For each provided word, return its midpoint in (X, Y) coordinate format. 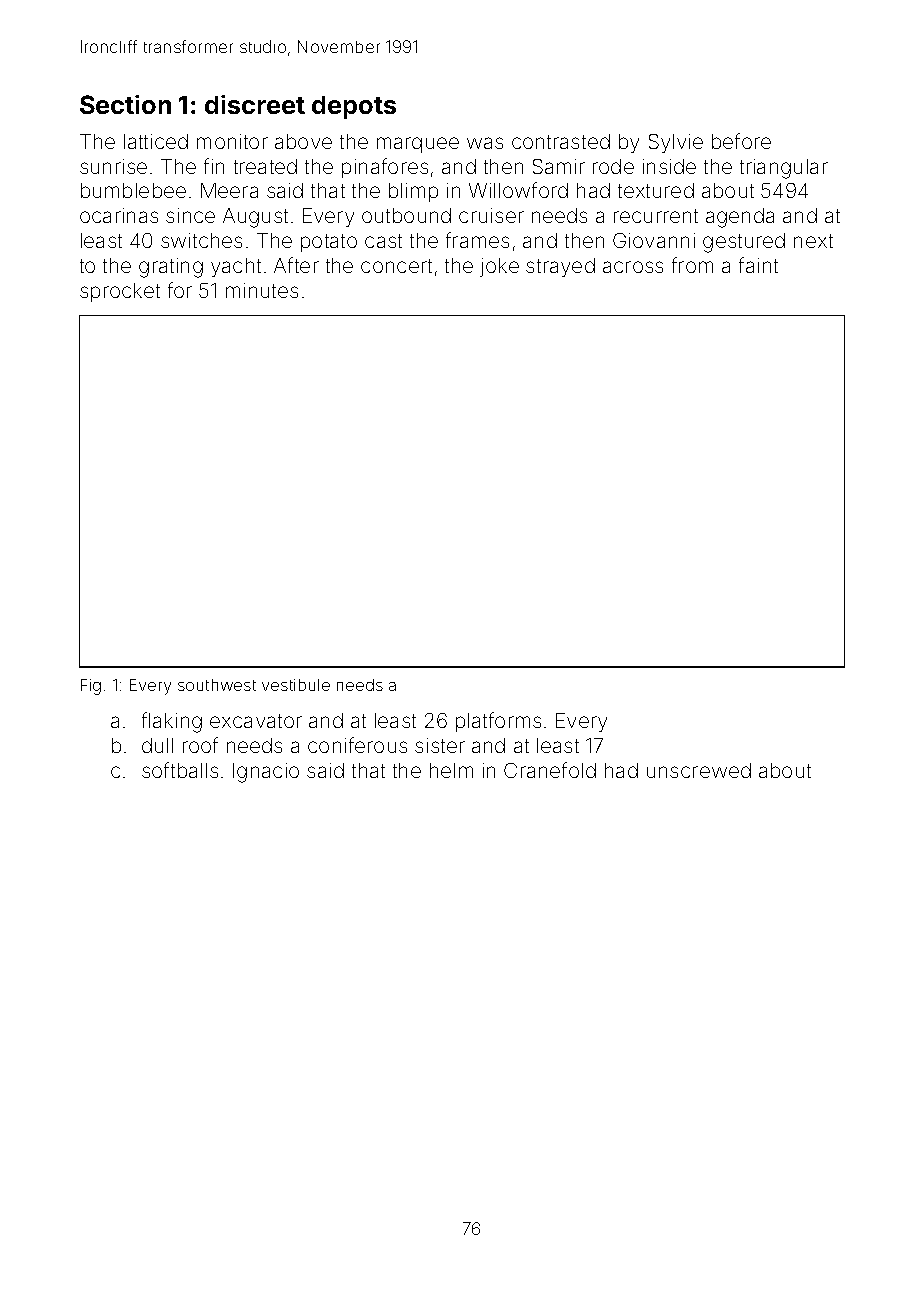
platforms (498, 722)
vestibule (296, 685)
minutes (262, 290)
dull (157, 745)
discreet (255, 104)
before (741, 141)
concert (396, 266)
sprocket (120, 292)
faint (758, 265)
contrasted (561, 141)
